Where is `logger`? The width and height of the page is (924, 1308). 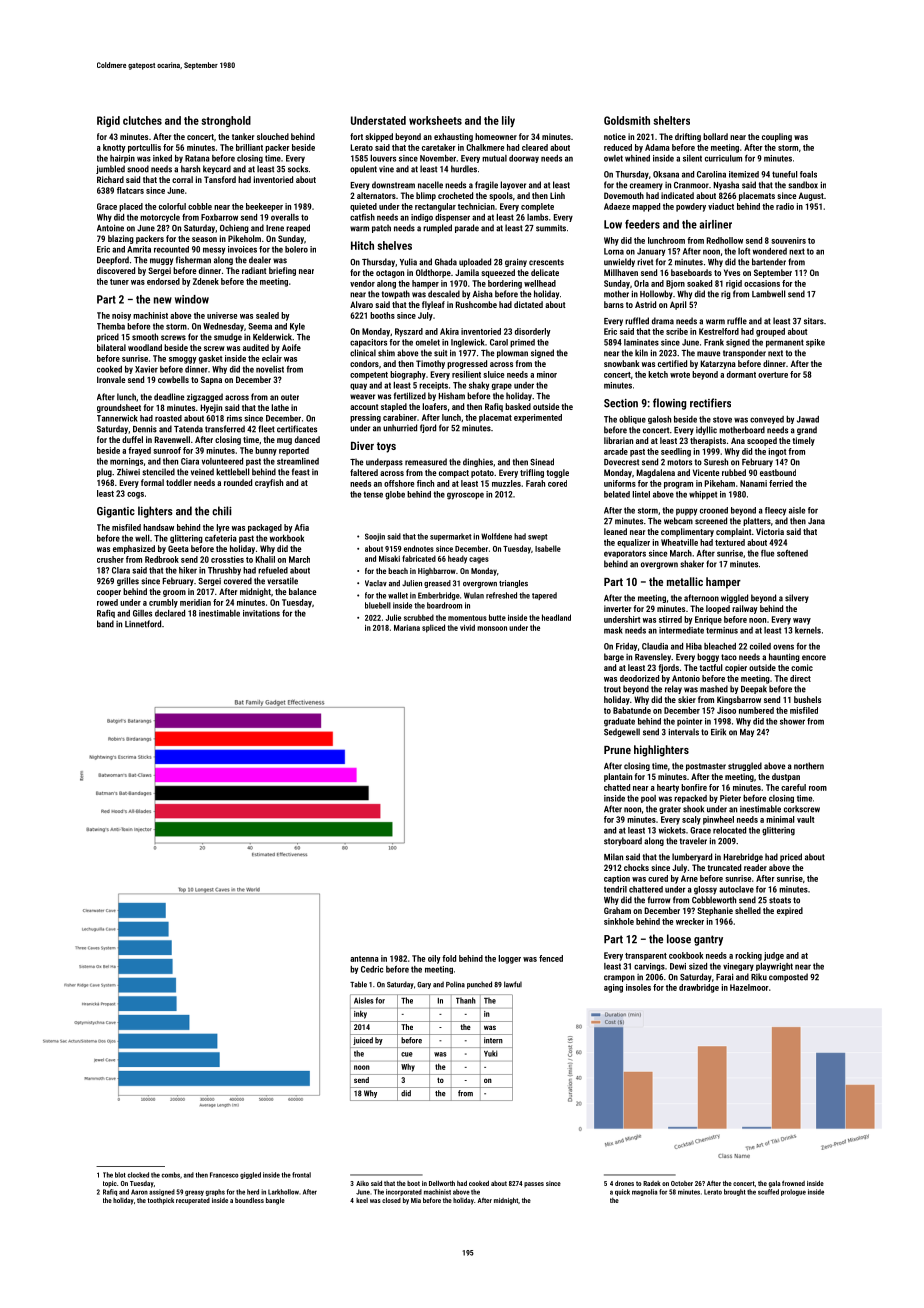
logger is located at coordinates (510, 959).
